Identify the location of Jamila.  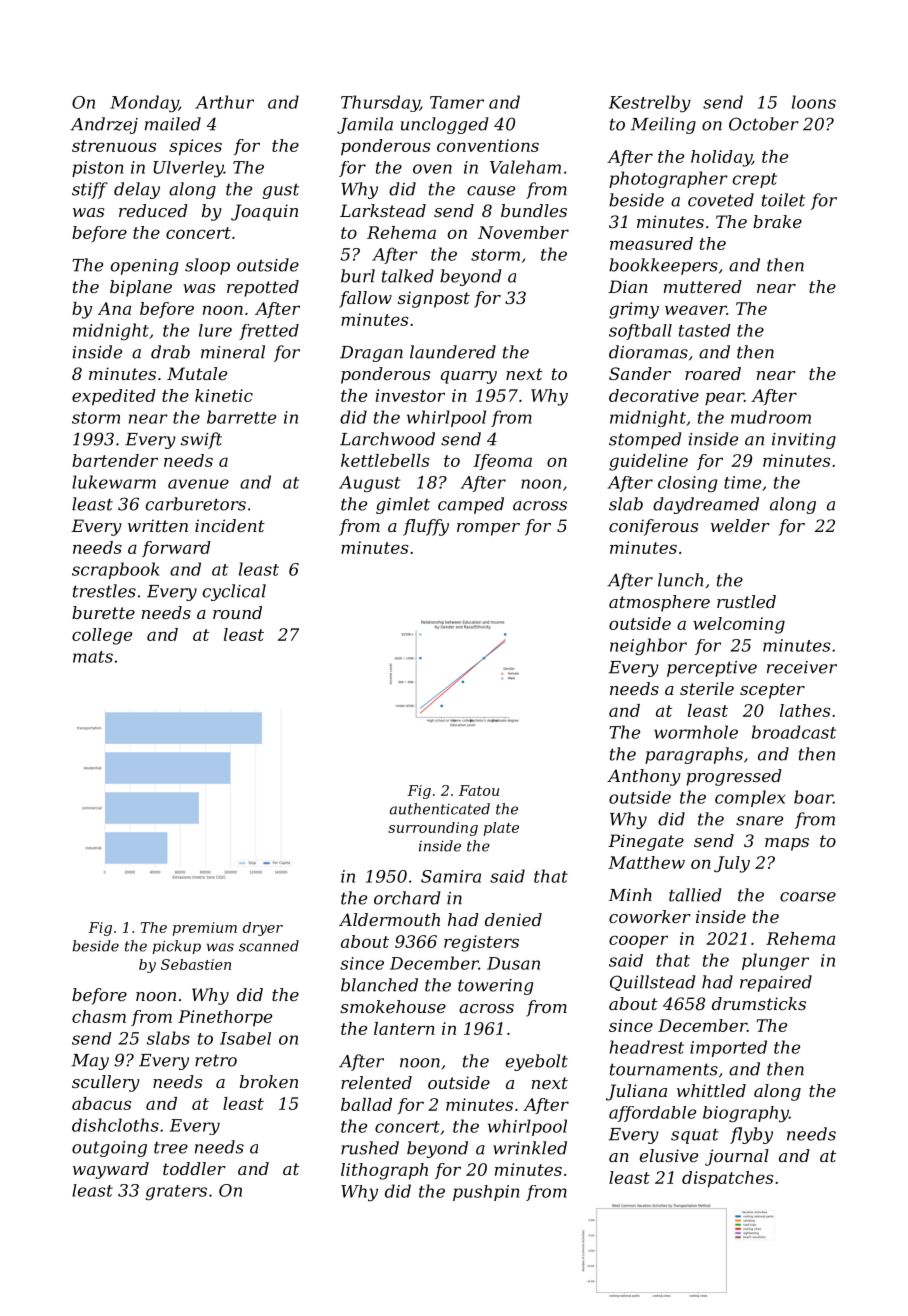
(365, 125).
